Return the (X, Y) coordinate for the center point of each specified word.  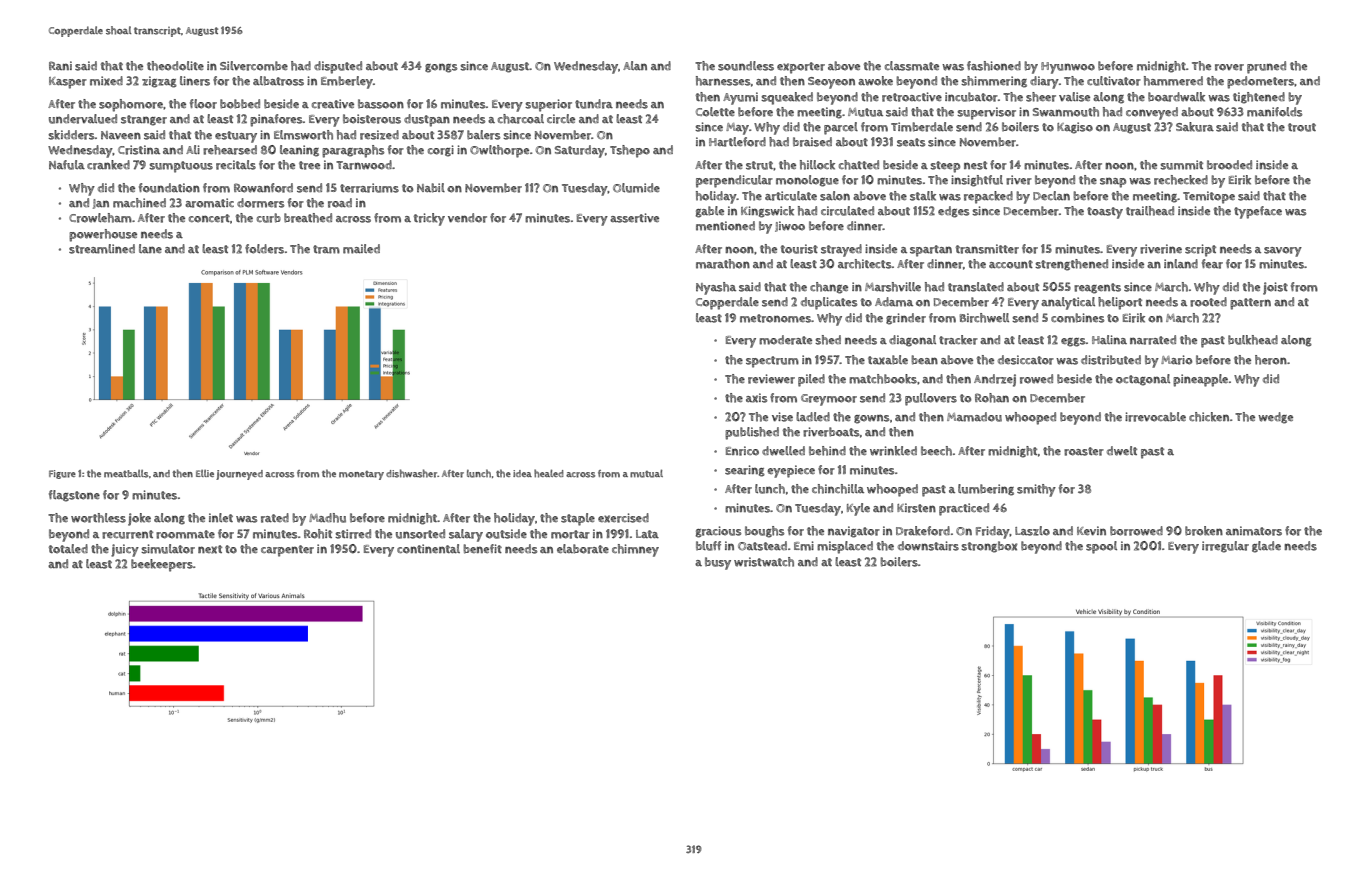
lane (150, 248)
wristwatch (764, 562)
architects (865, 264)
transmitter (987, 249)
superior (548, 105)
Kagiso (1075, 128)
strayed (841, 250)
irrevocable (1155, 417)
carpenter (287, 551)
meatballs (126, 474)
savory (1283, 252)
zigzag (159, 82)
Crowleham (100, 218)
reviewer (771, 379)
